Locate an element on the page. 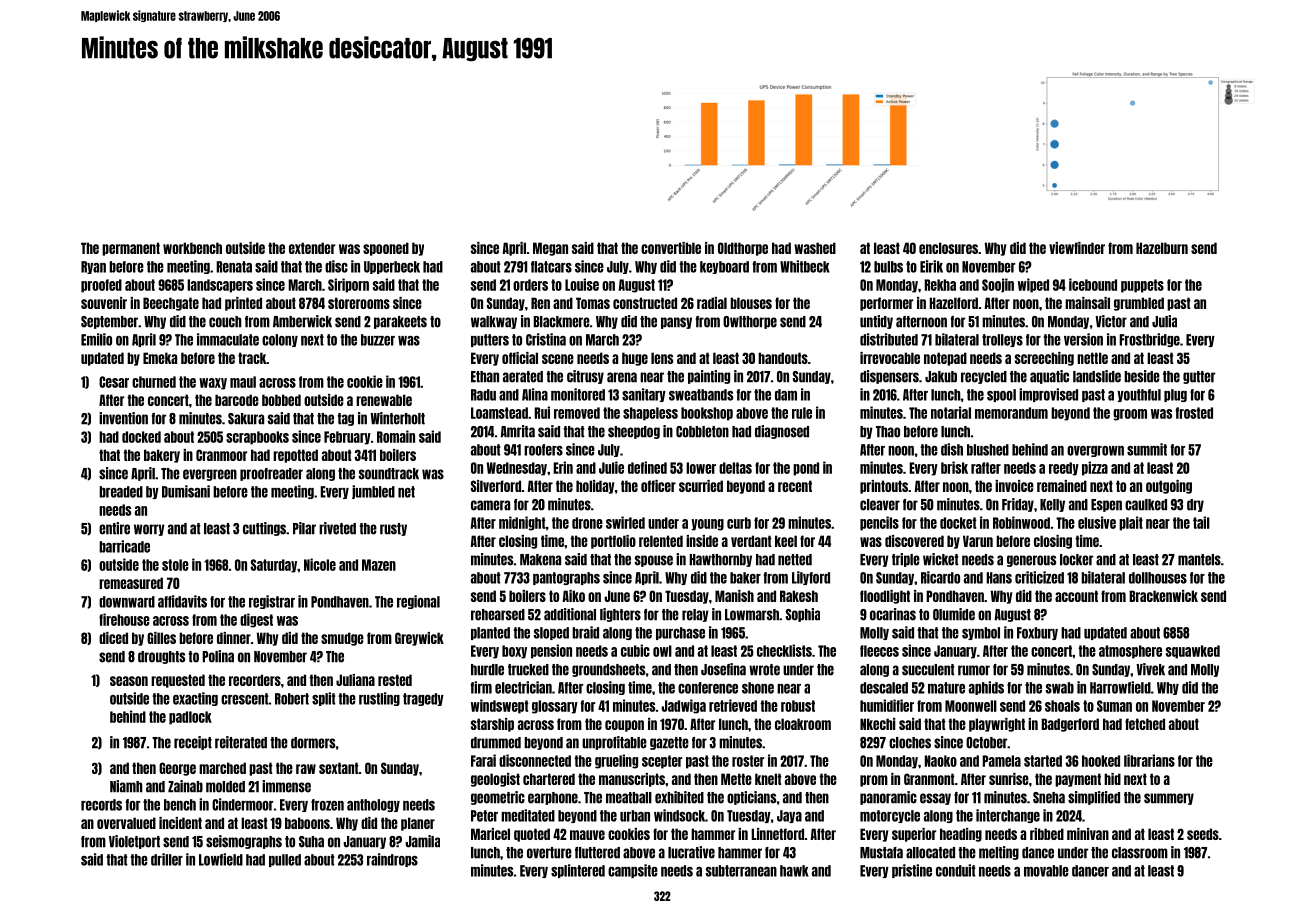 The height and width of the document is (924, 1308). driller is located at coordinates (167, 859).
